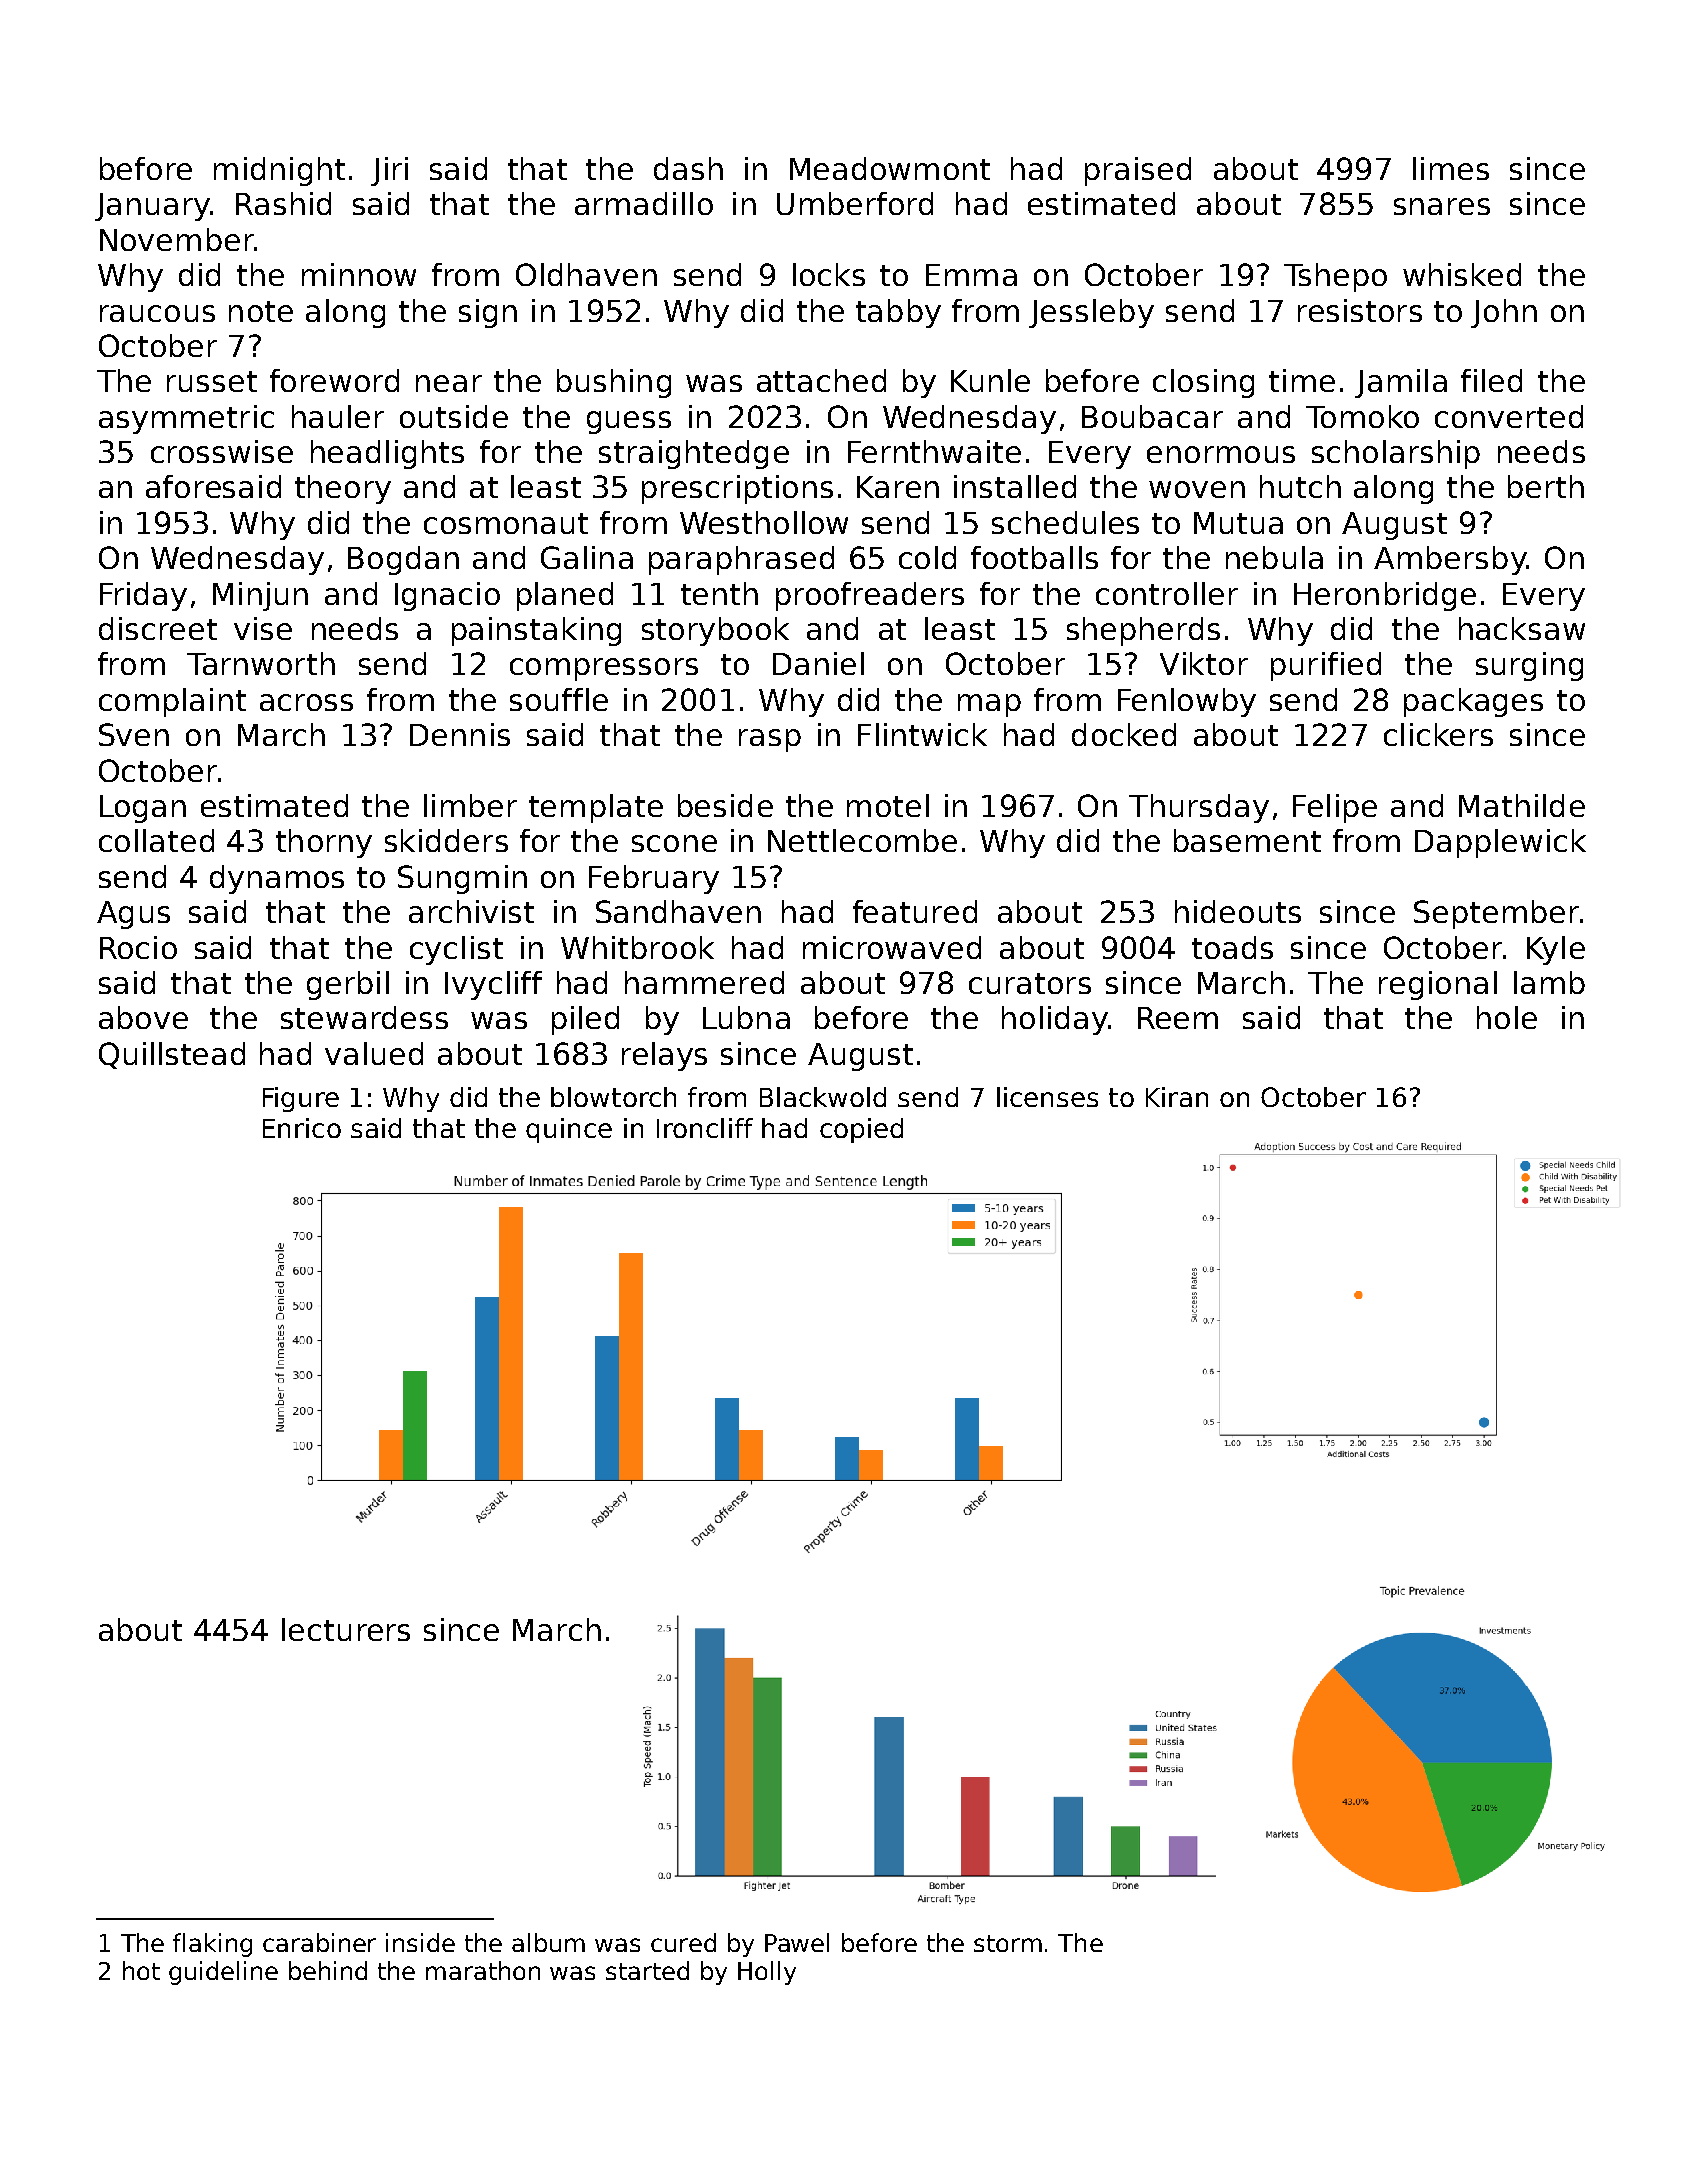 Image resolution: width=1683 pixels, height=2178 pixels. I want to click on dash, so click(688, 168).
